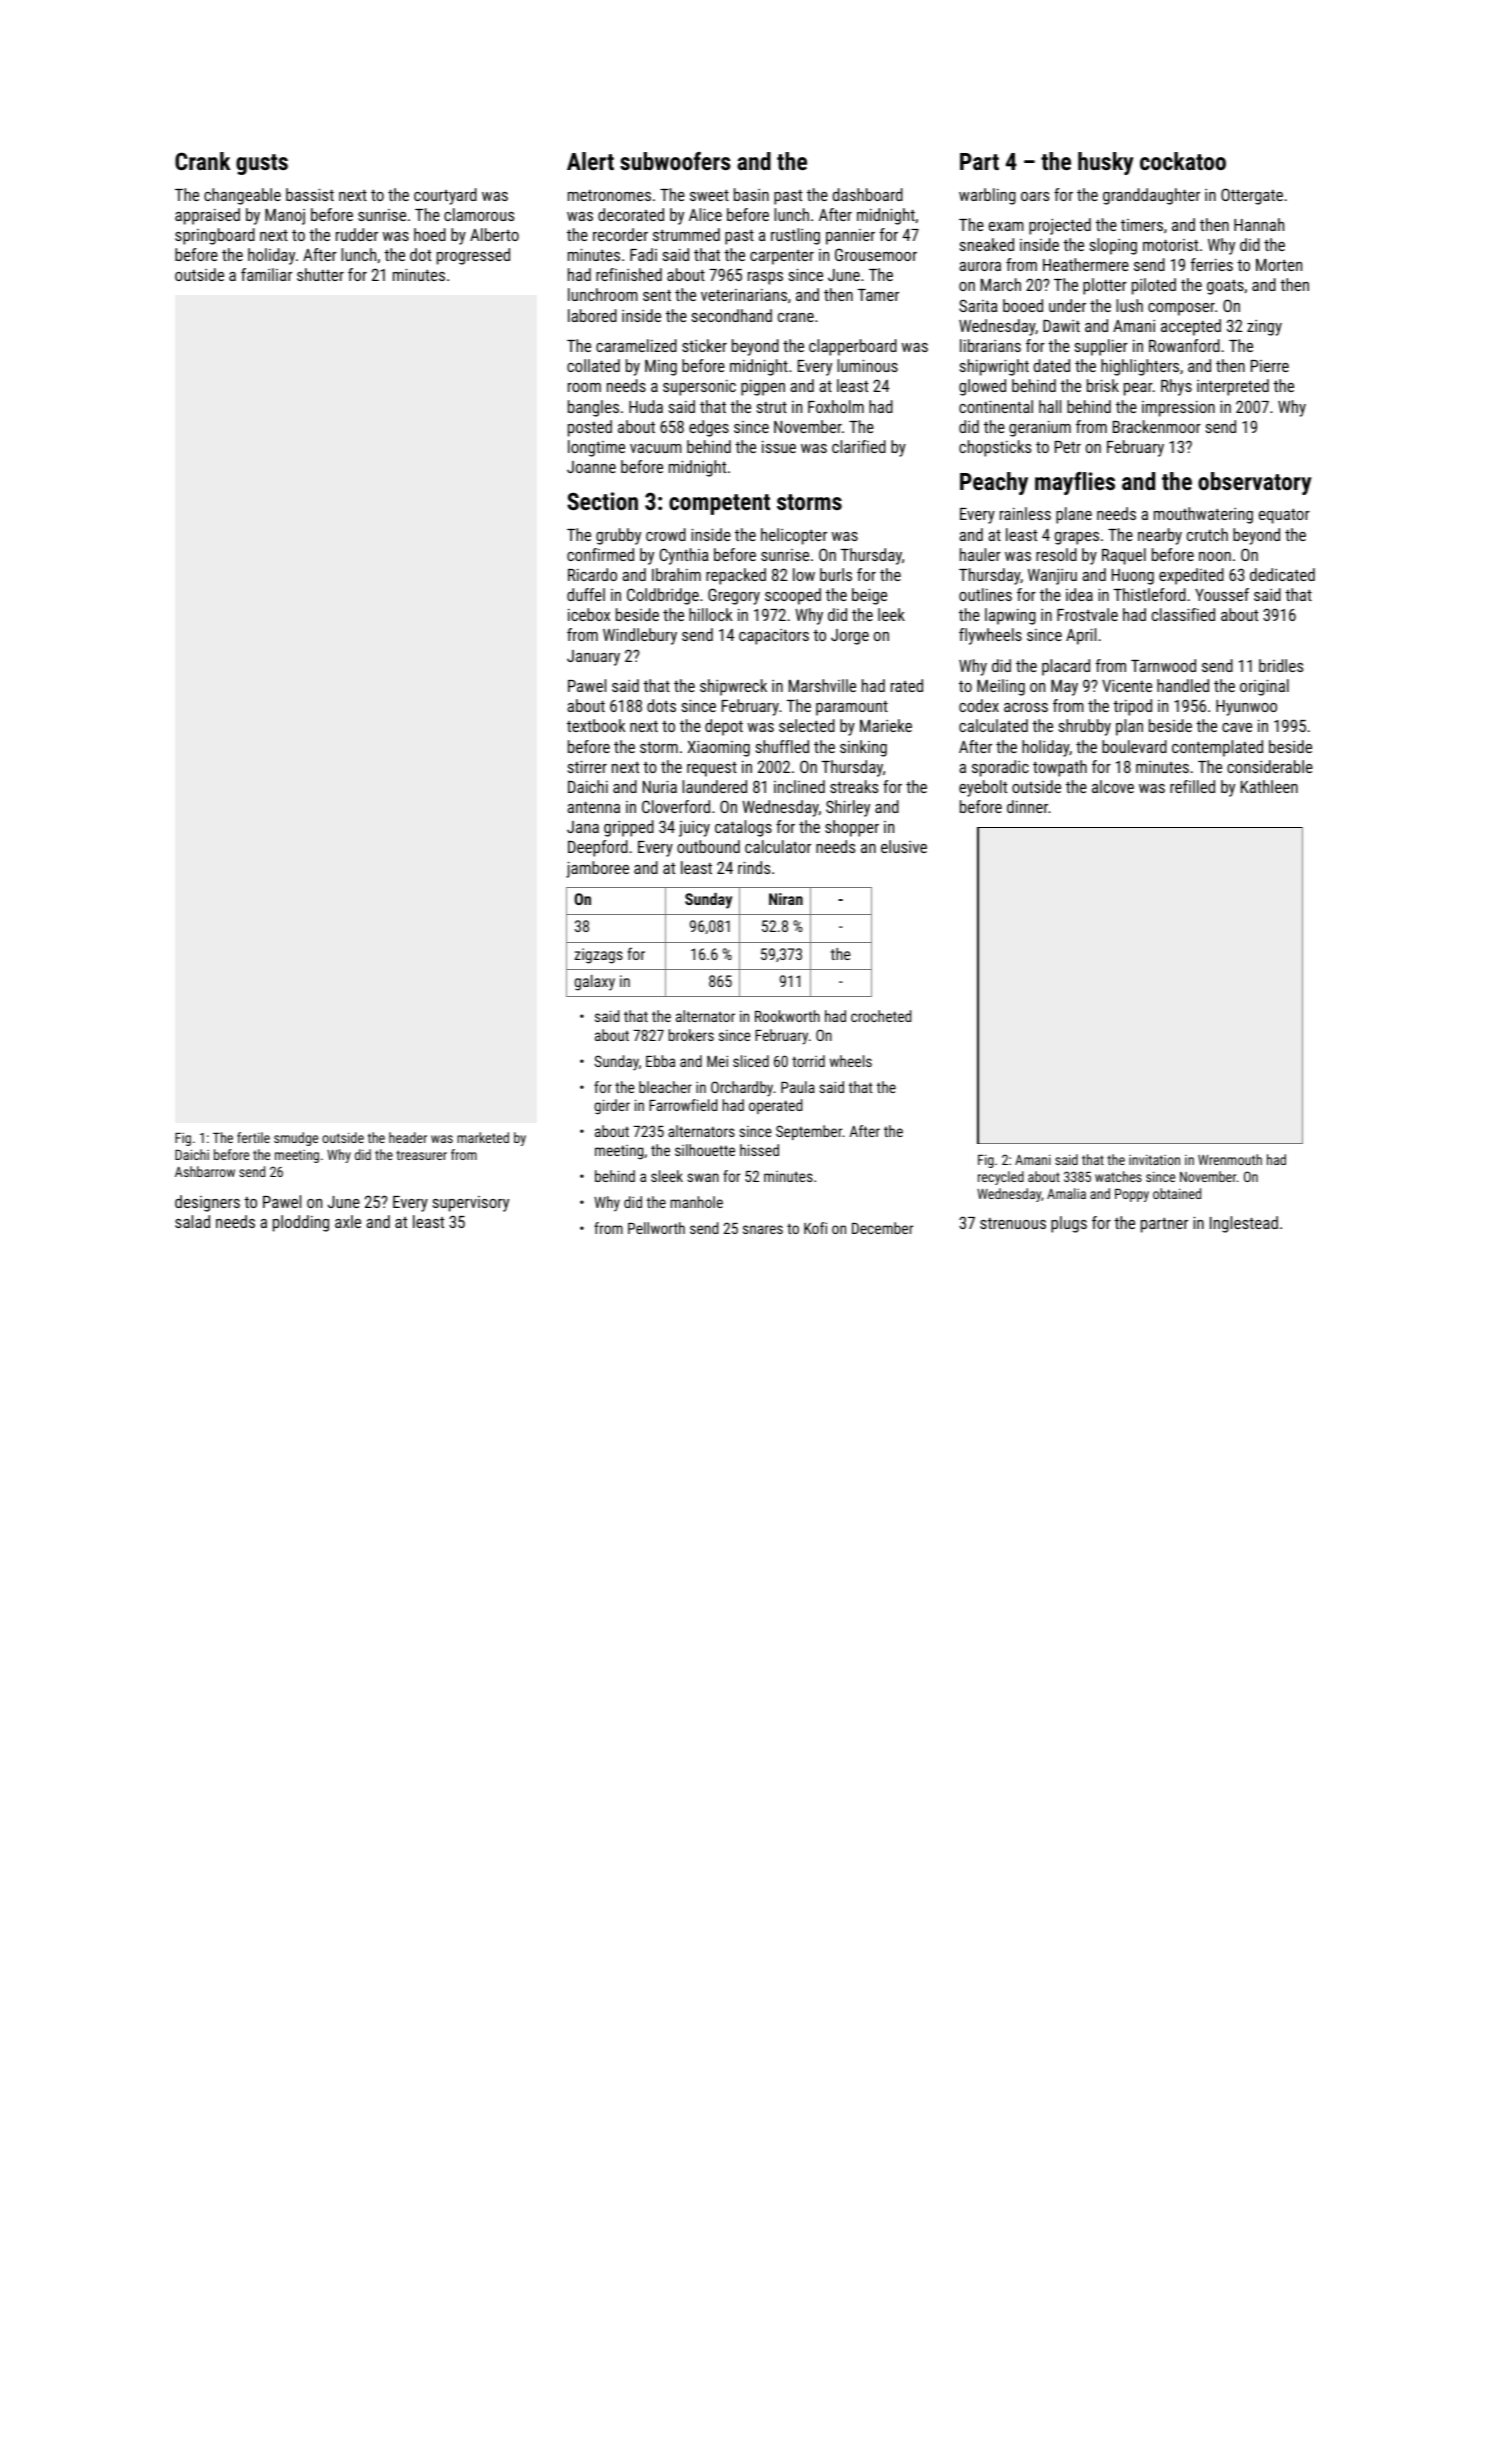 The height and width of the screenshot is (2464, 1496). What do you see at coordinates (587, 766) in the screenshot?
I see `stirrer` at bounding box center [587, 766].
